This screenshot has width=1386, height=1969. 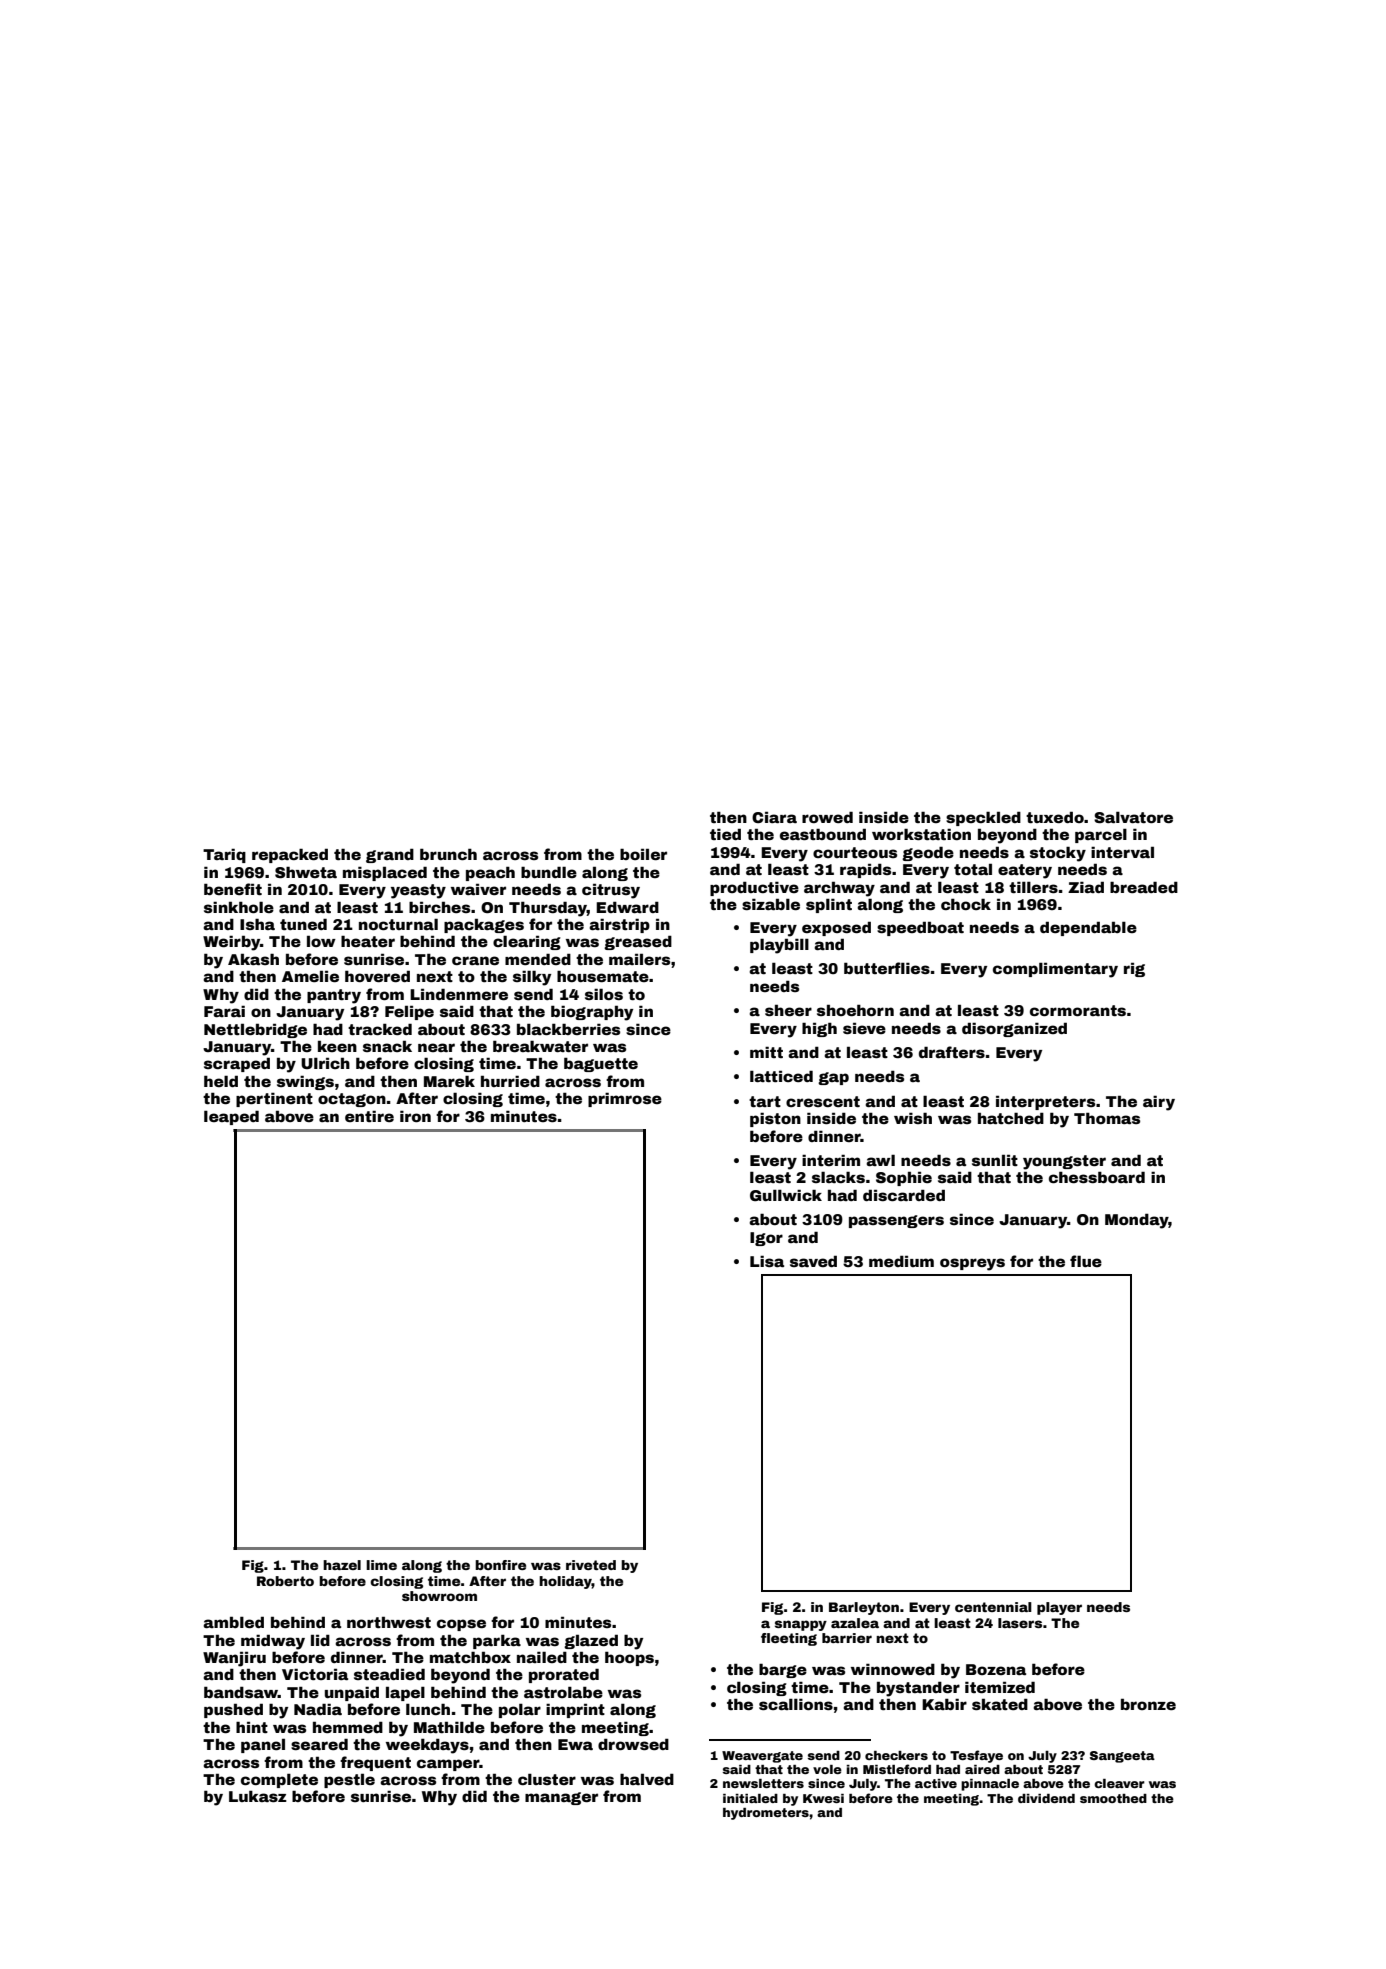 I want to click on leaped, so click(x=231, y=1117).
